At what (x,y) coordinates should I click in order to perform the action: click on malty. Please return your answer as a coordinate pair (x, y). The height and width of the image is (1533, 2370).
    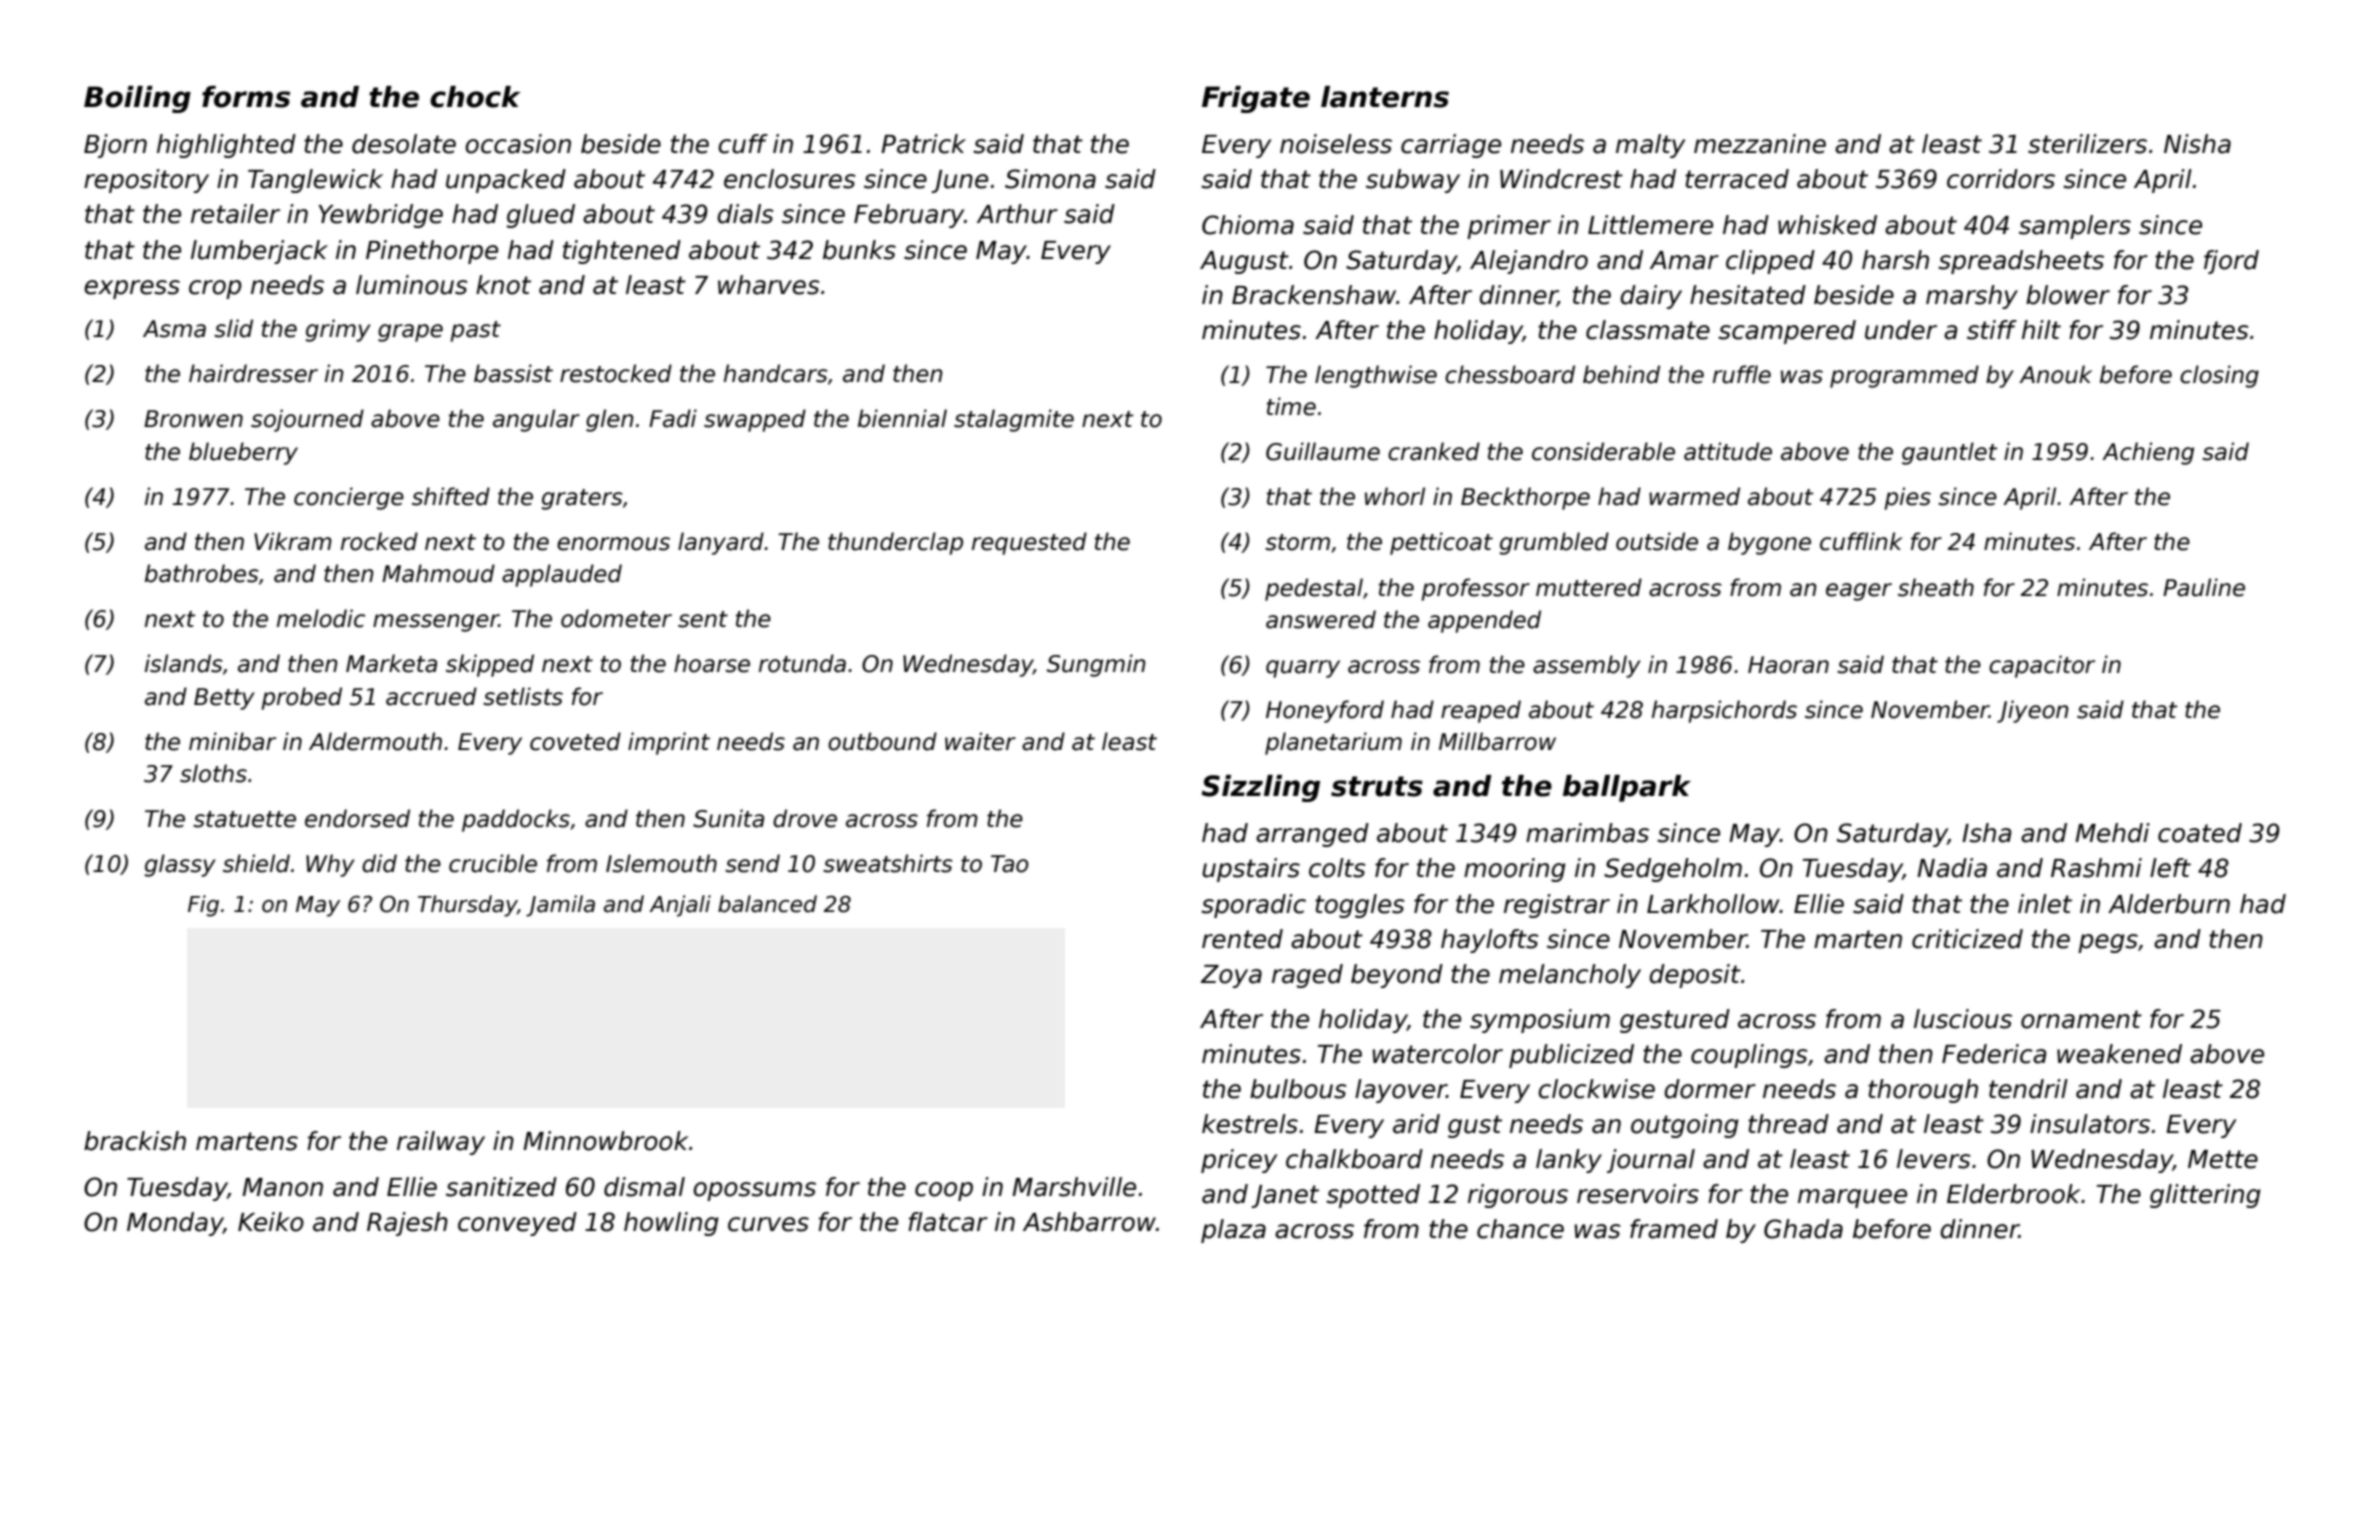
    Looking at the image, I should click on (1650, 146).
